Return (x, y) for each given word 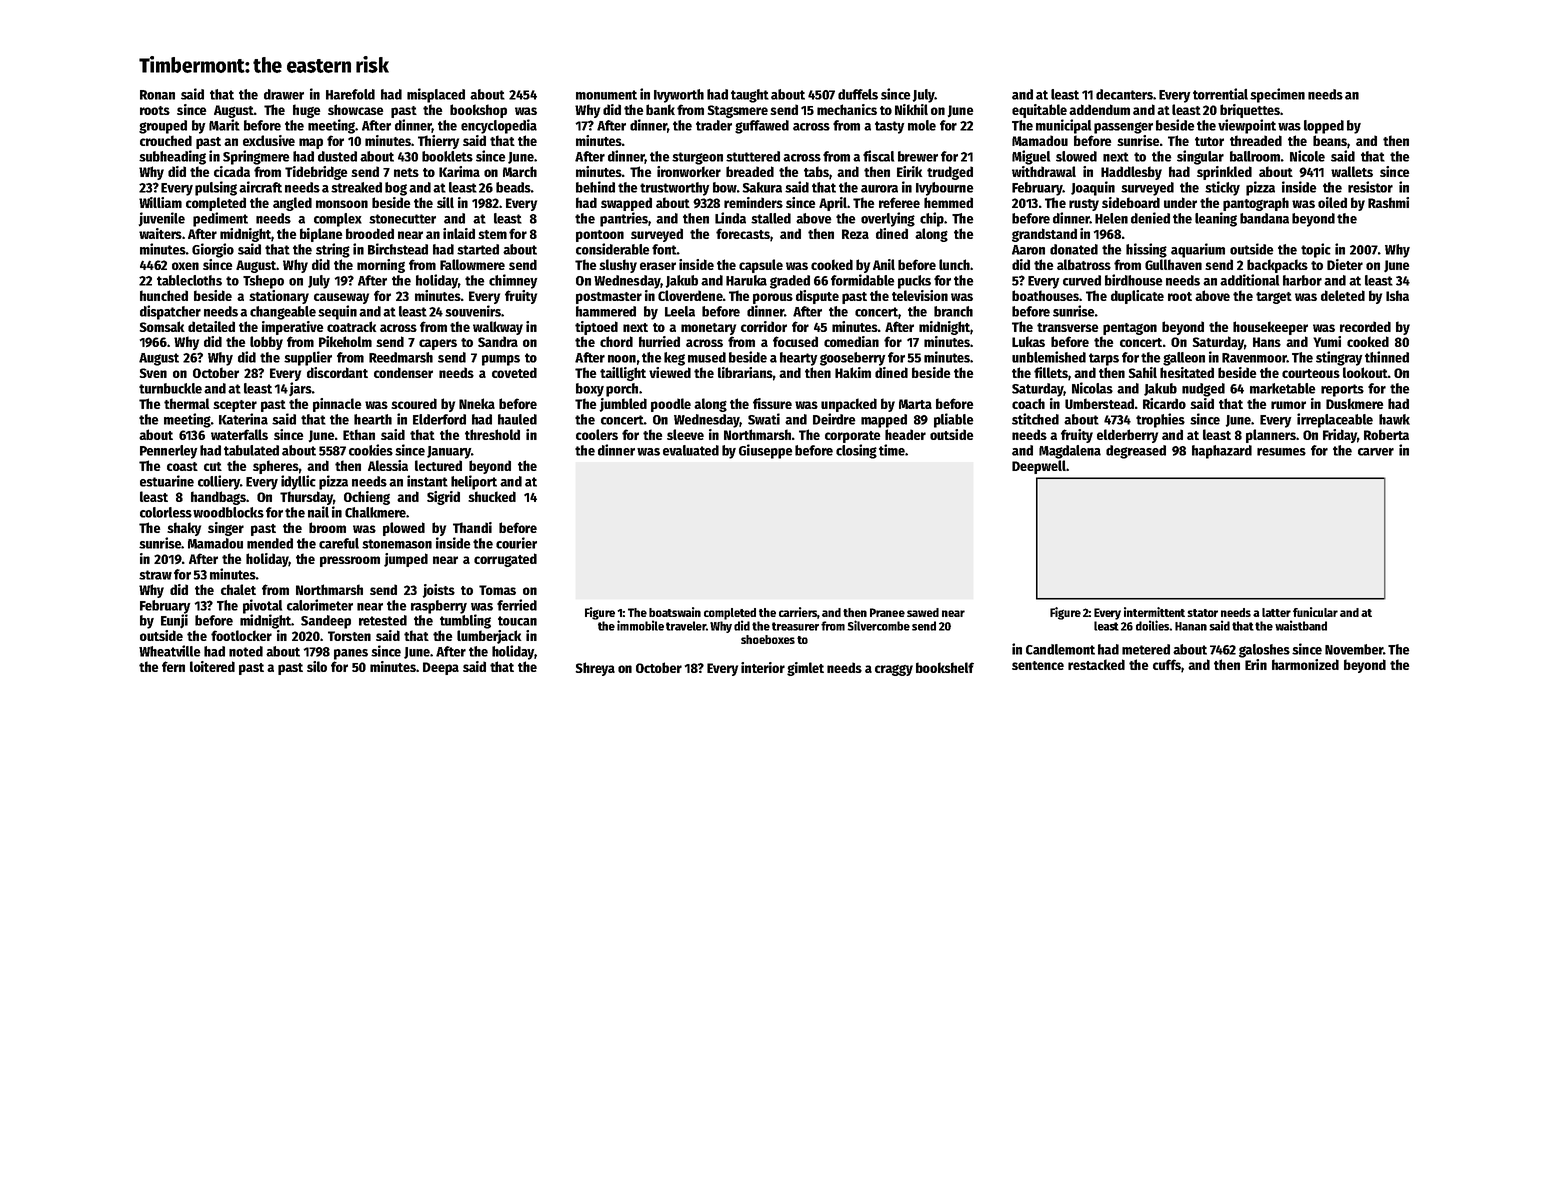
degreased (1136, 452)
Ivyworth (679, 96)
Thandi (472, 527)
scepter (235, 406)
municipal (1063, 126)
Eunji (174, 621)
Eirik (909, 171)
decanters (1124, 94)
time (892, 450)
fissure (772, 403)
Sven (153, 373)
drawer (284, 94)
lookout (1365, 372)
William (160, 202)
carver (1376, 452)
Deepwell (1039, 467)
